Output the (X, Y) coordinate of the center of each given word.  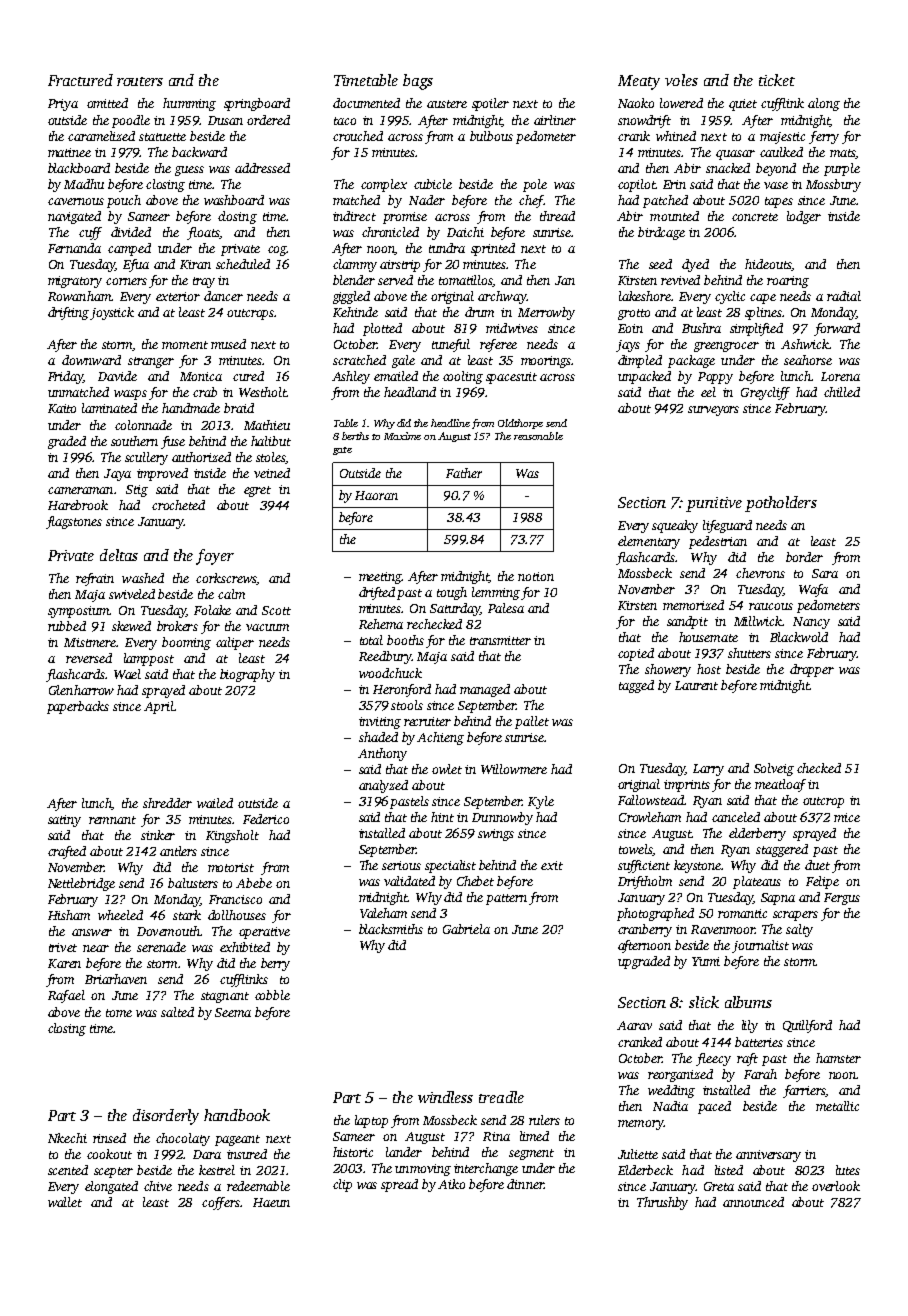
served (395, 280)
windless (445, 1097)
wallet (65, 1202)
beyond (776, 169)
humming (189, 104)
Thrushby (662, 1203)
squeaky (675, 526)
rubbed (67, 626)
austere (447, 104)
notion (536, 576)
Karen (64, 963)
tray (204, 282)
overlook (836, 1186)
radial (844, 296)
